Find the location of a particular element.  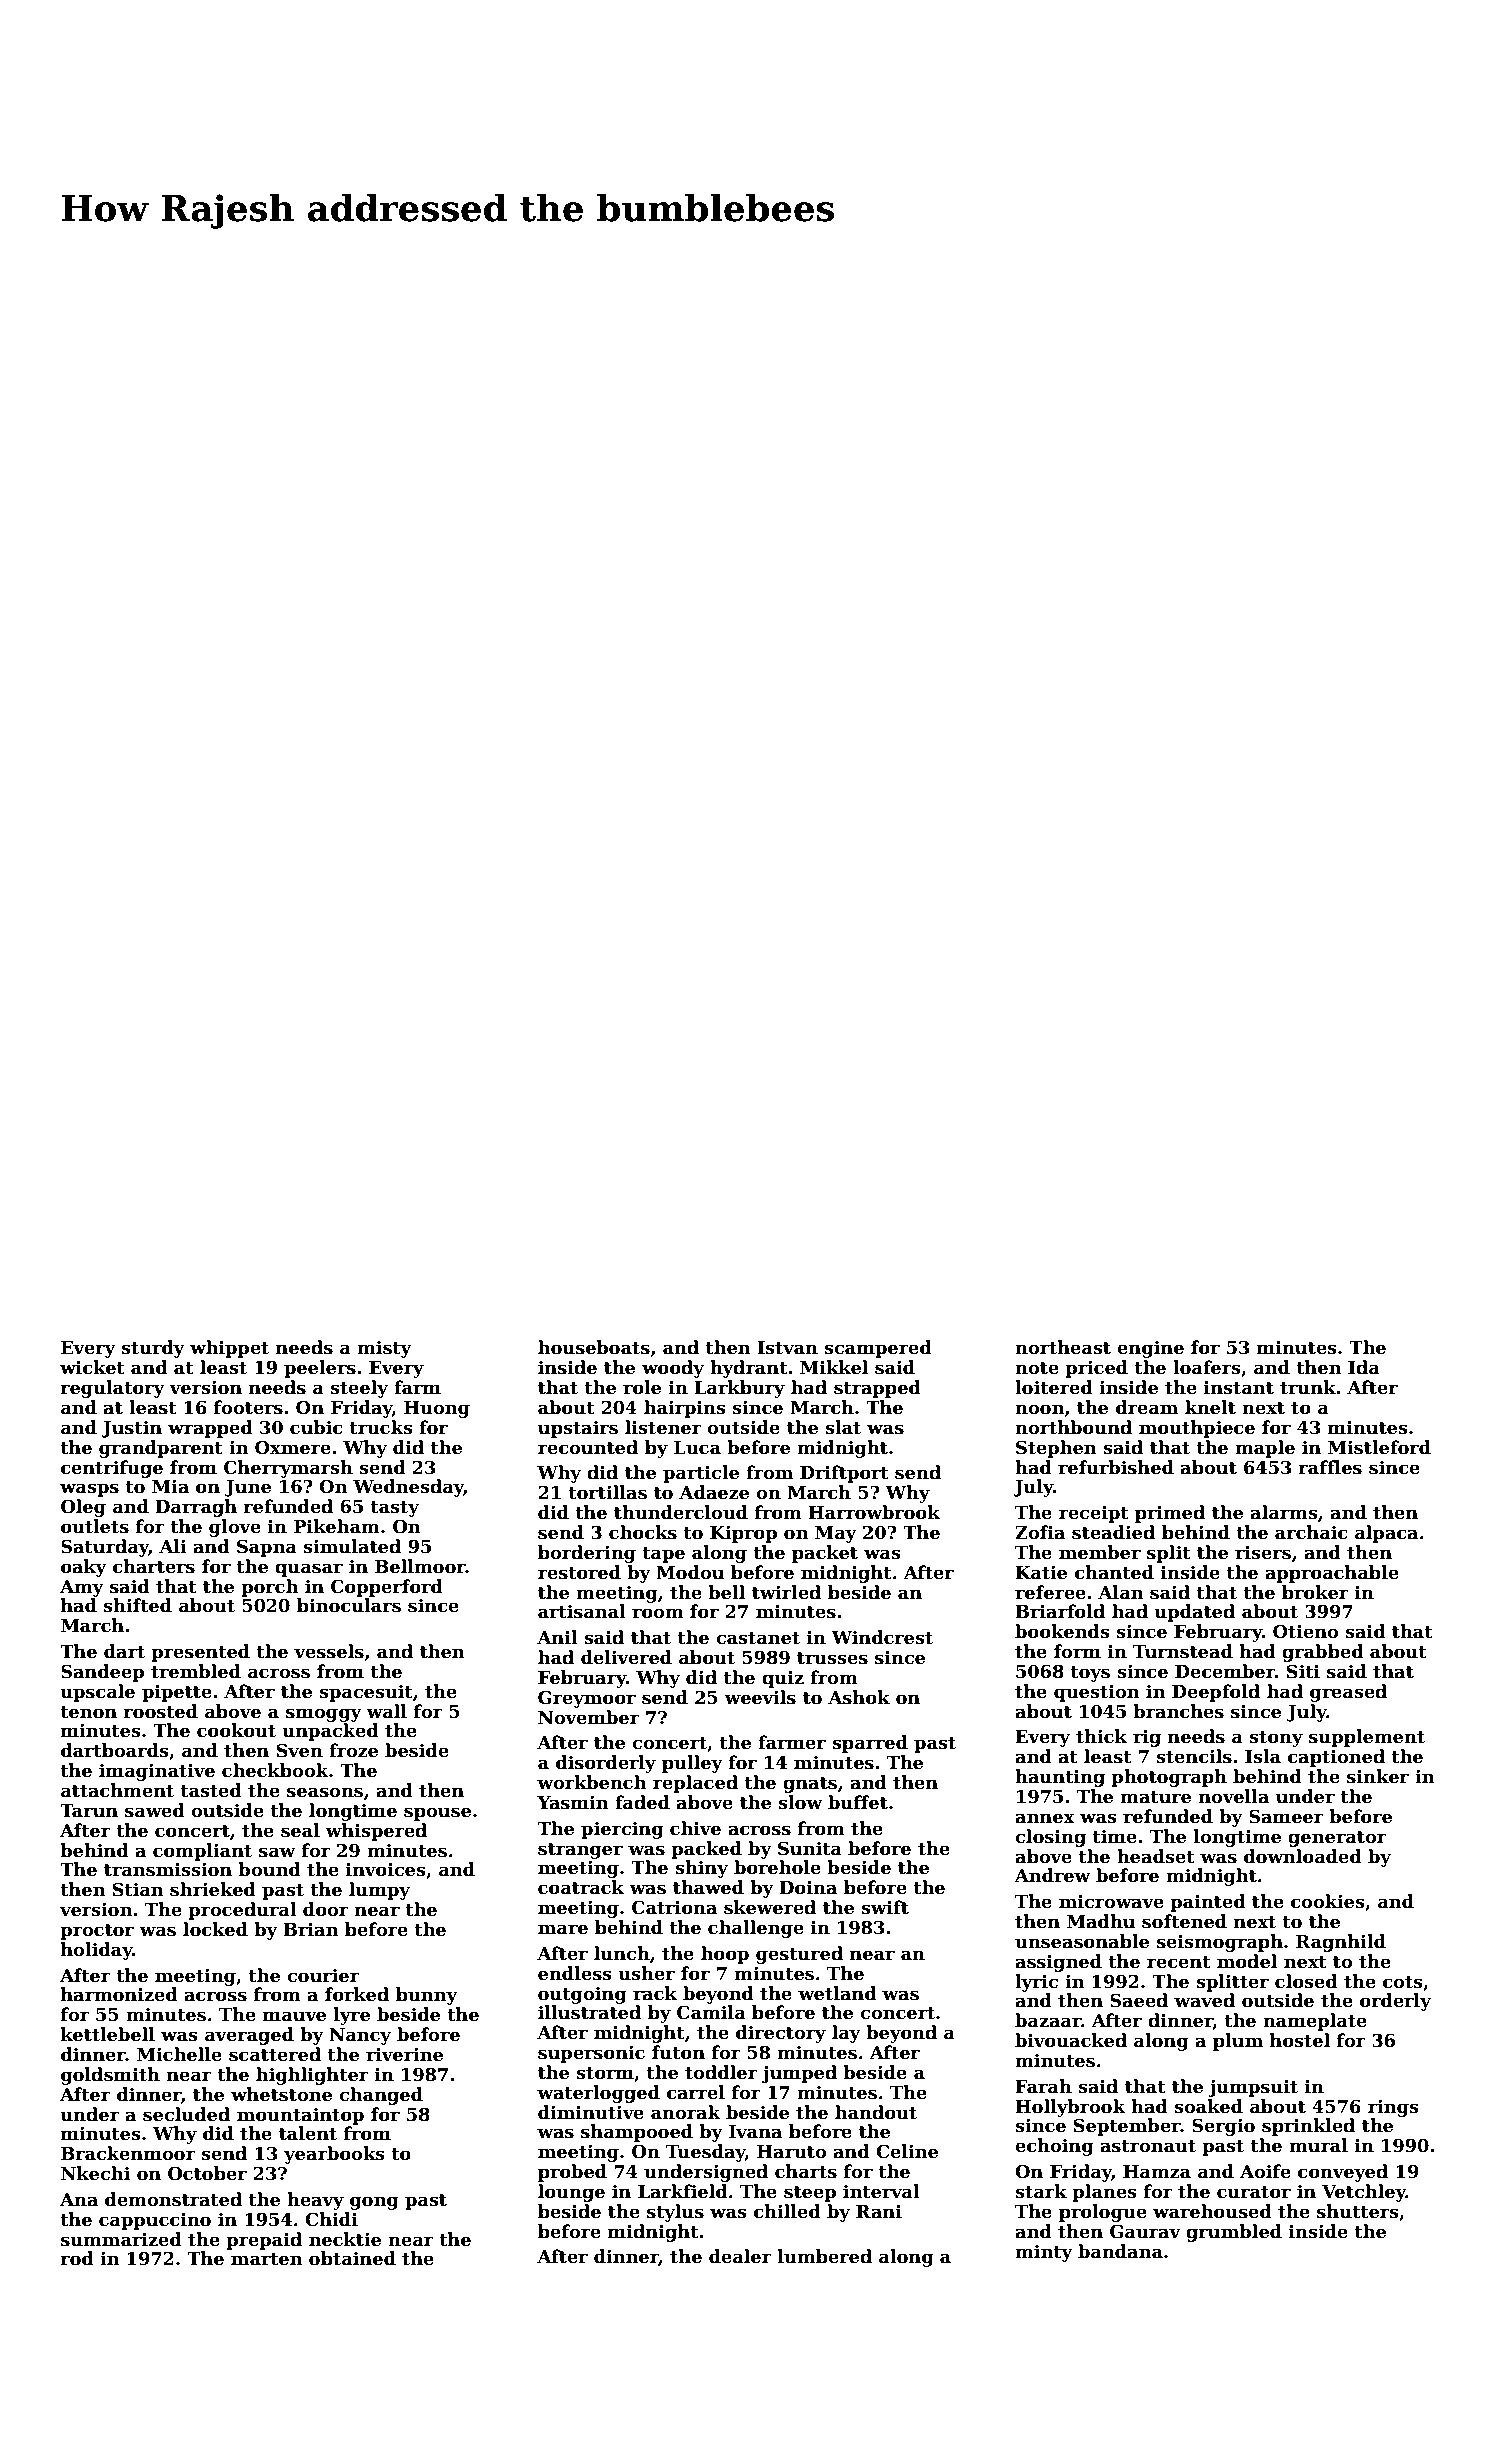

room is located at coordinates (658, 1613).
